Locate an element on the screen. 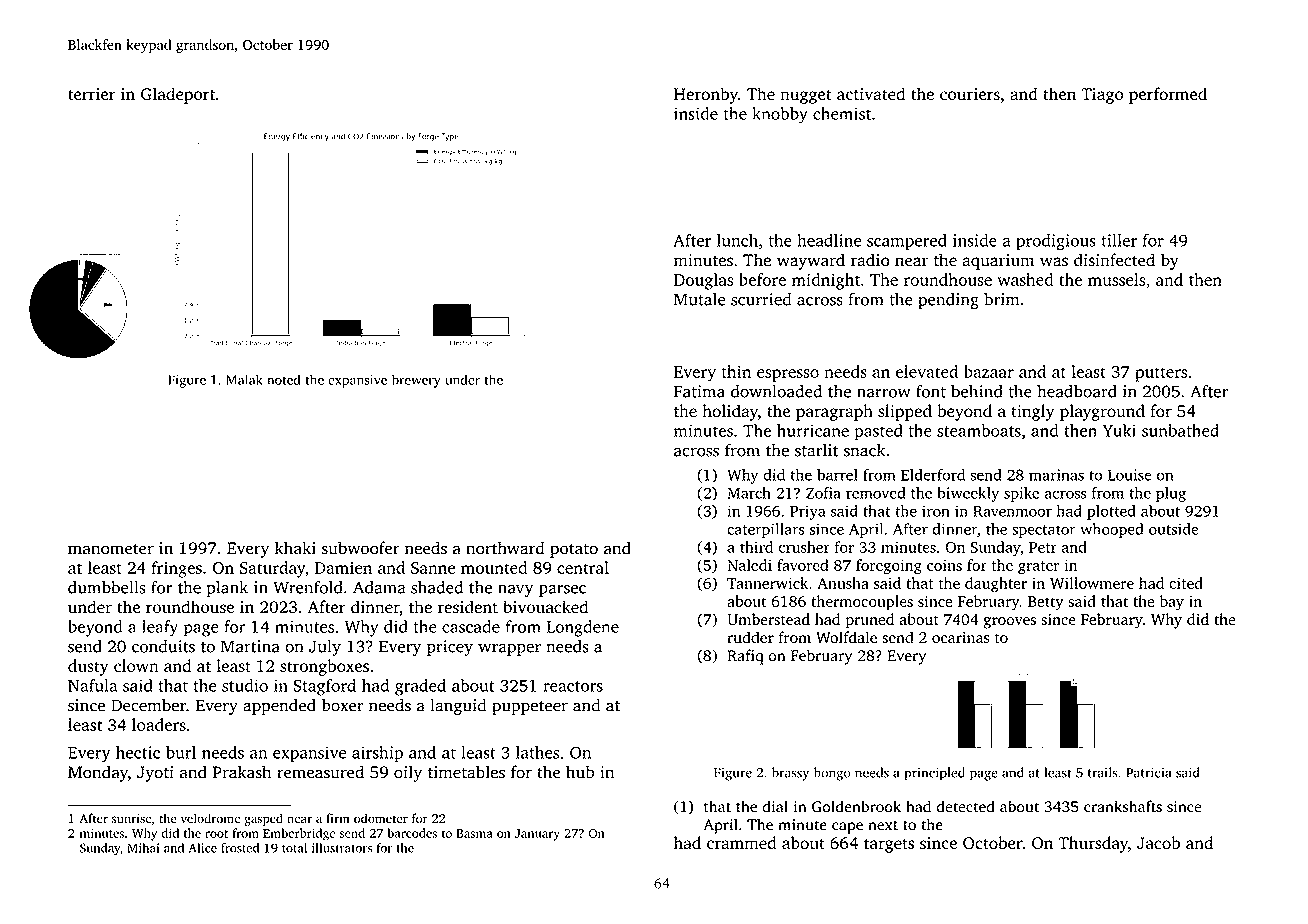 This screenshot has width=1308, height=924. crammed is located at coordinates (742, 842).
